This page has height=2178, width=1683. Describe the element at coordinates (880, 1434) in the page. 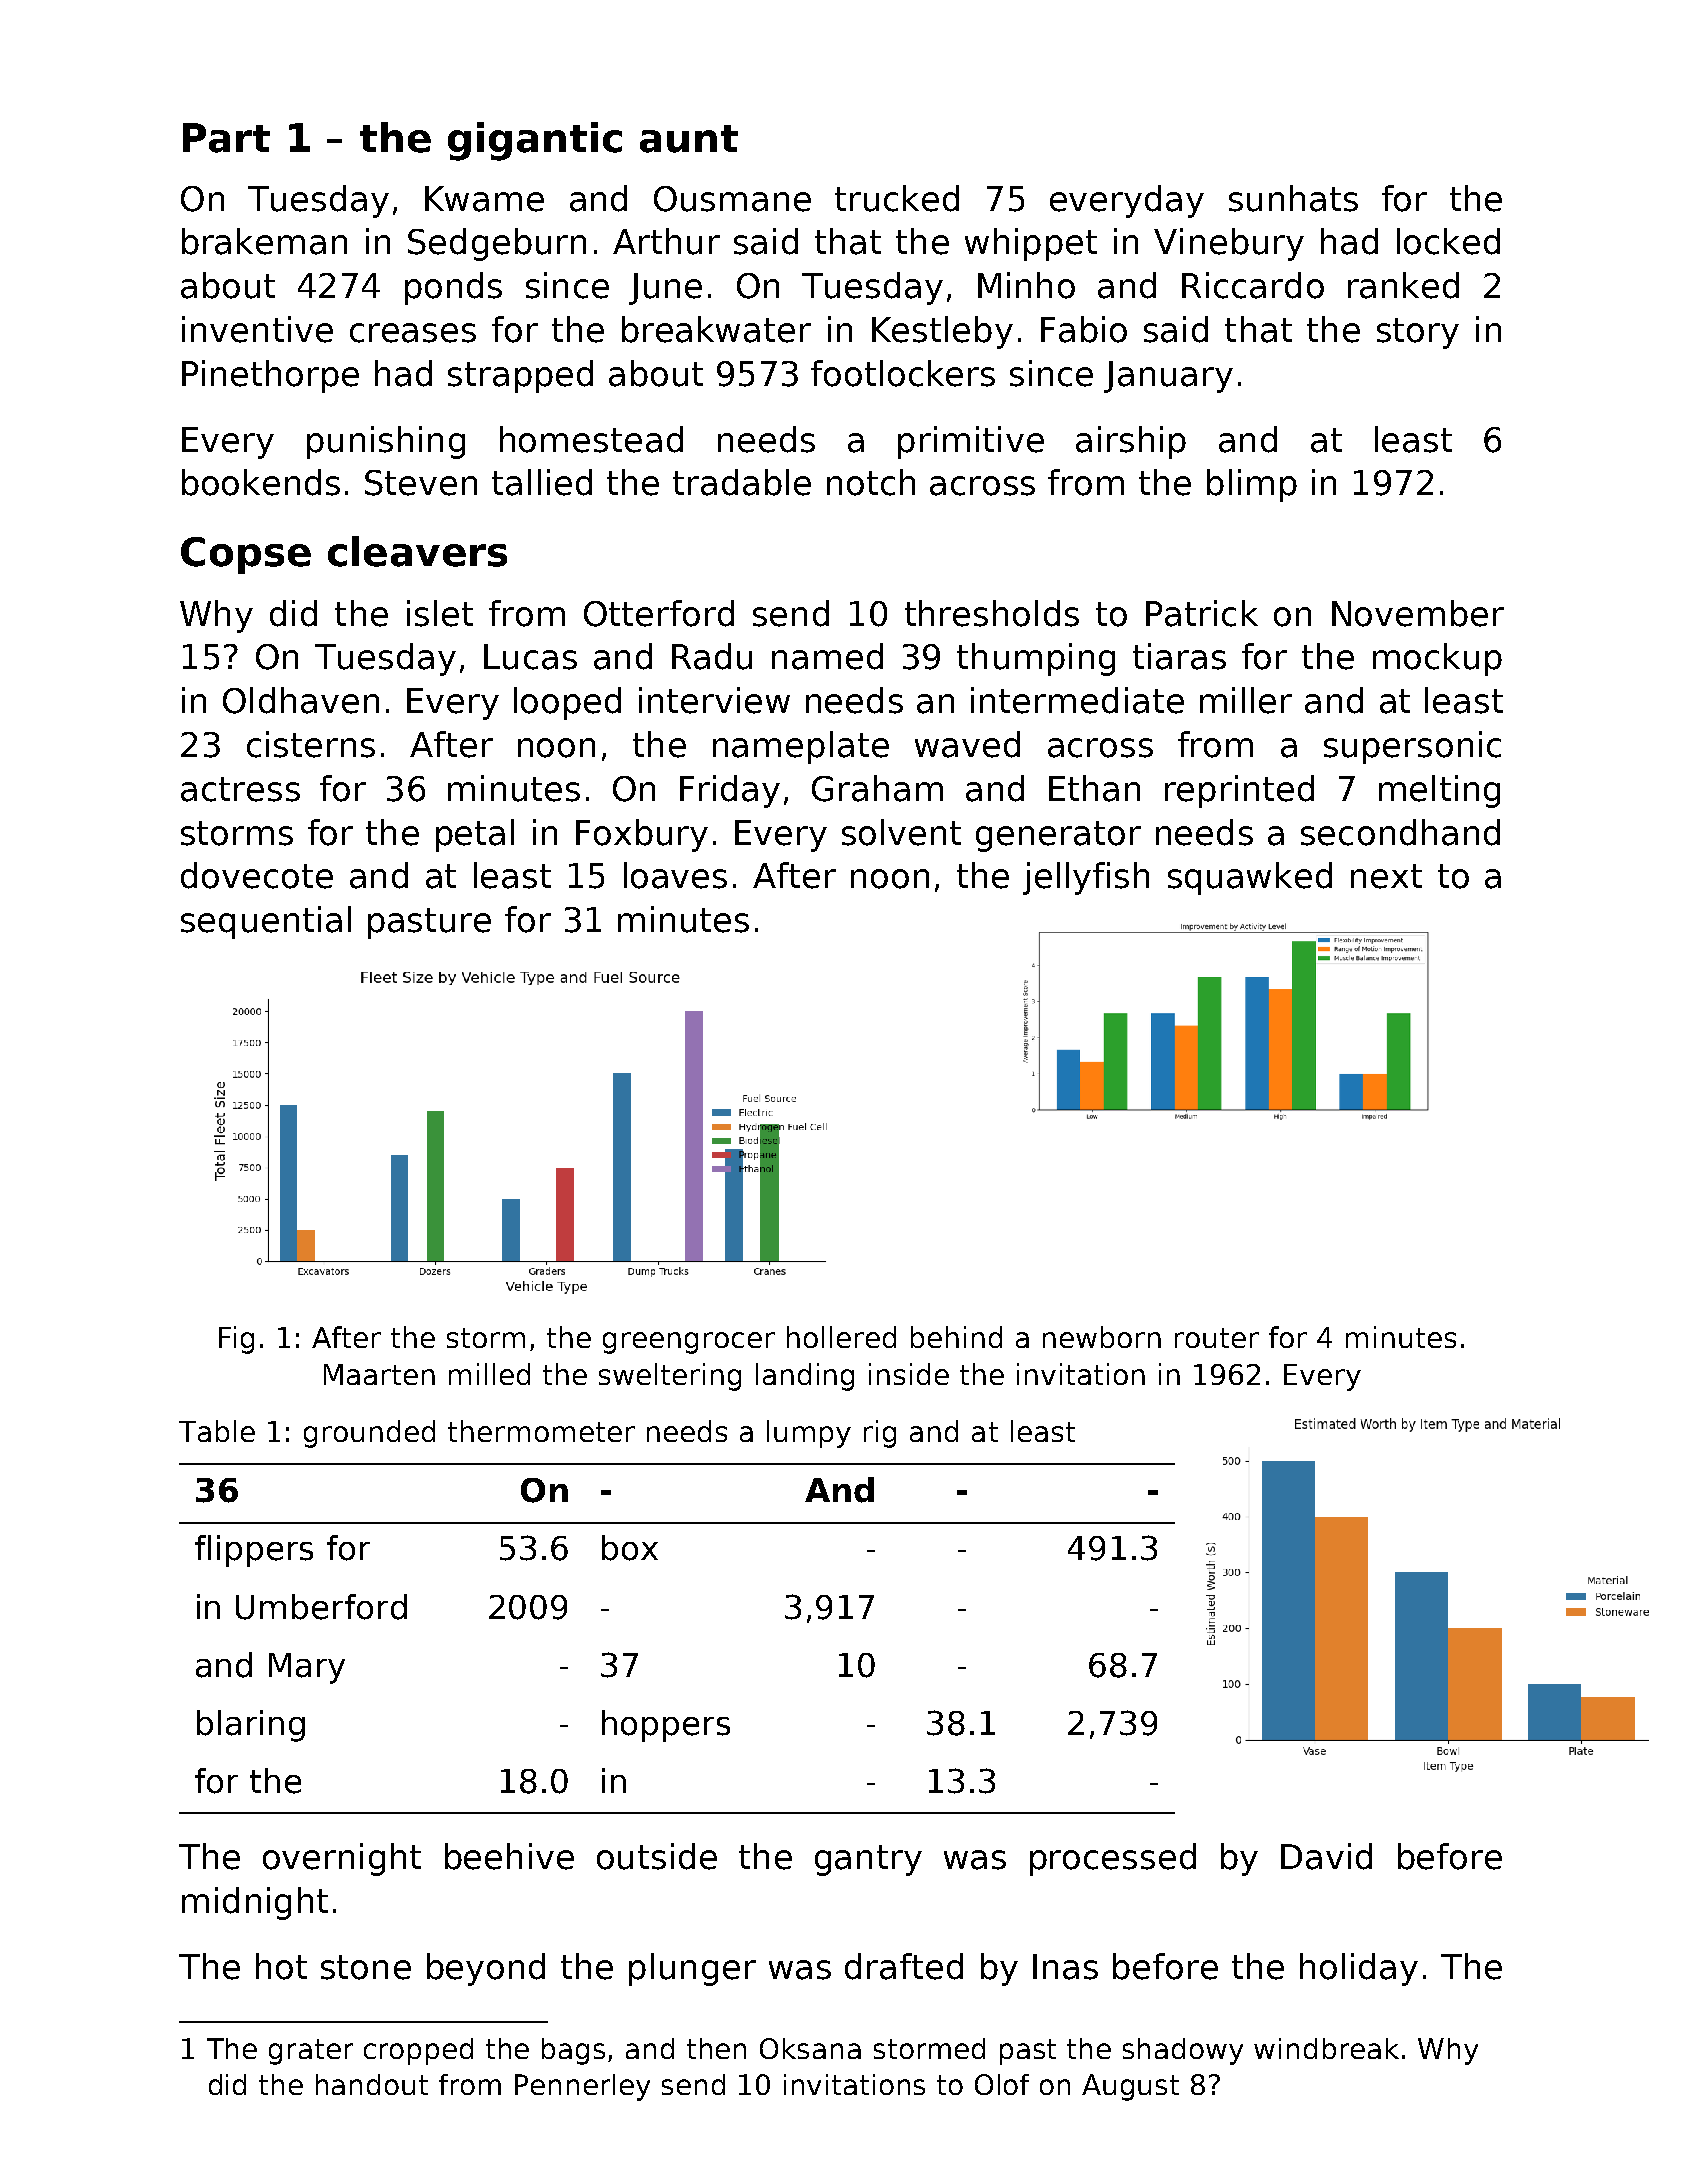

I see `rig` at that location.
